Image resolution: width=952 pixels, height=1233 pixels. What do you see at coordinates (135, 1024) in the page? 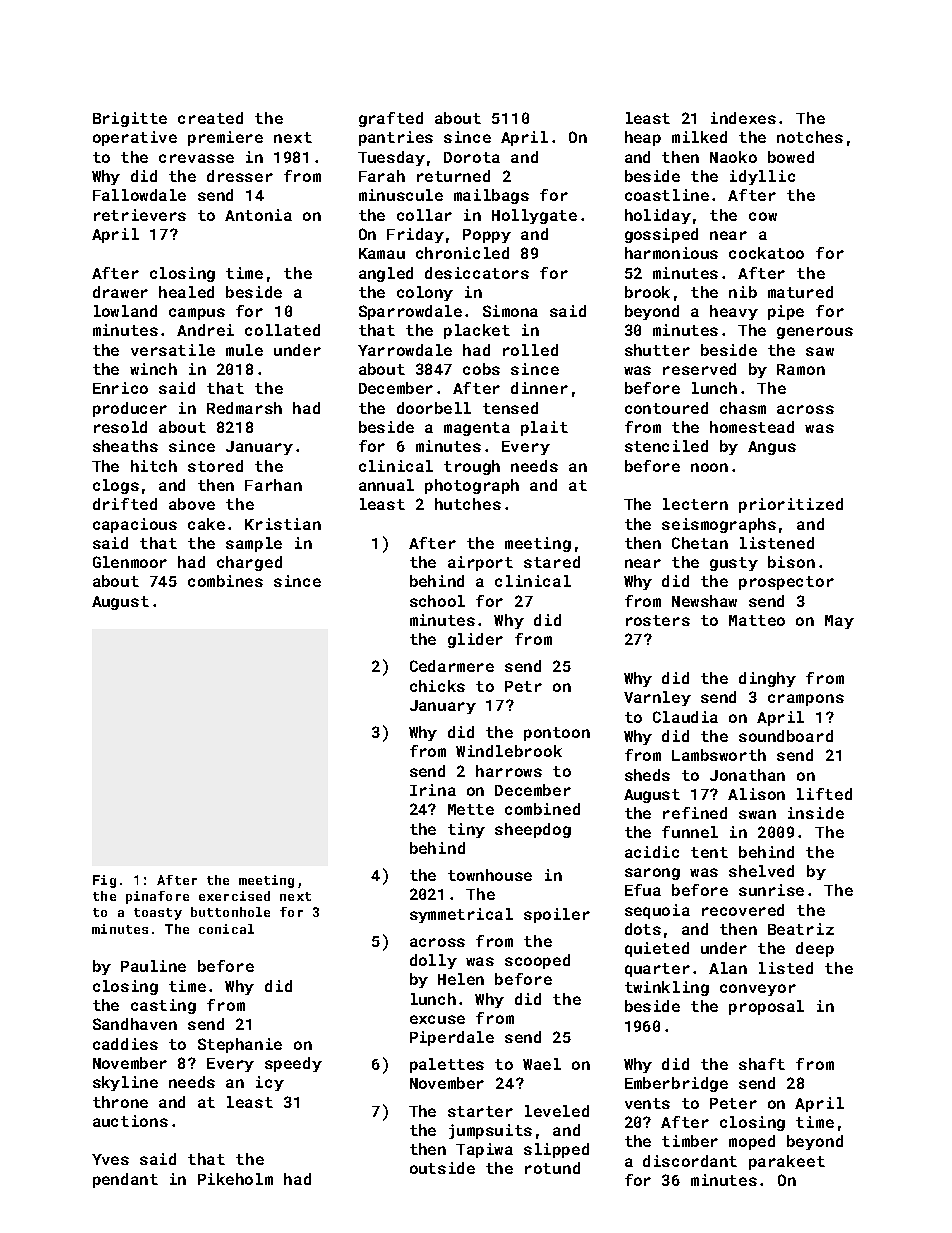
I see `Sandhaven` at bounding box center [135, 1024].
